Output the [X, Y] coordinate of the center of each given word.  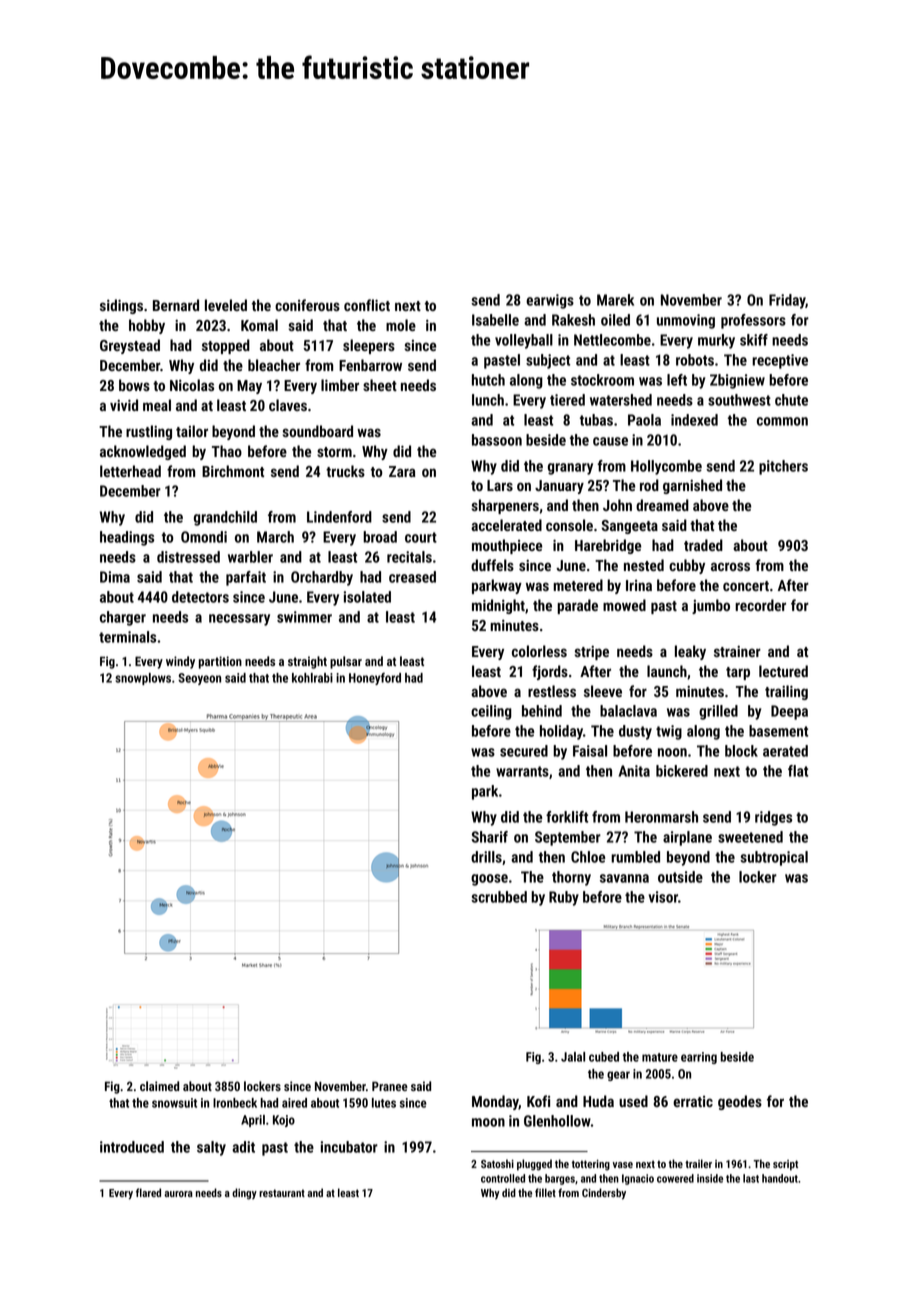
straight [307, 662]
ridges [773, 818]
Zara [402, 471]
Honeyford [375, 679]
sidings [121, 306]
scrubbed [499, 897]
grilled [718, 712]
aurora [178, 1194]
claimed [159, 1086]
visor [663, 897]
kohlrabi [312, 678]
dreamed [662, 505]
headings [127, 538]
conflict [367, 305]
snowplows [143, 679]
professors [753, 321]
